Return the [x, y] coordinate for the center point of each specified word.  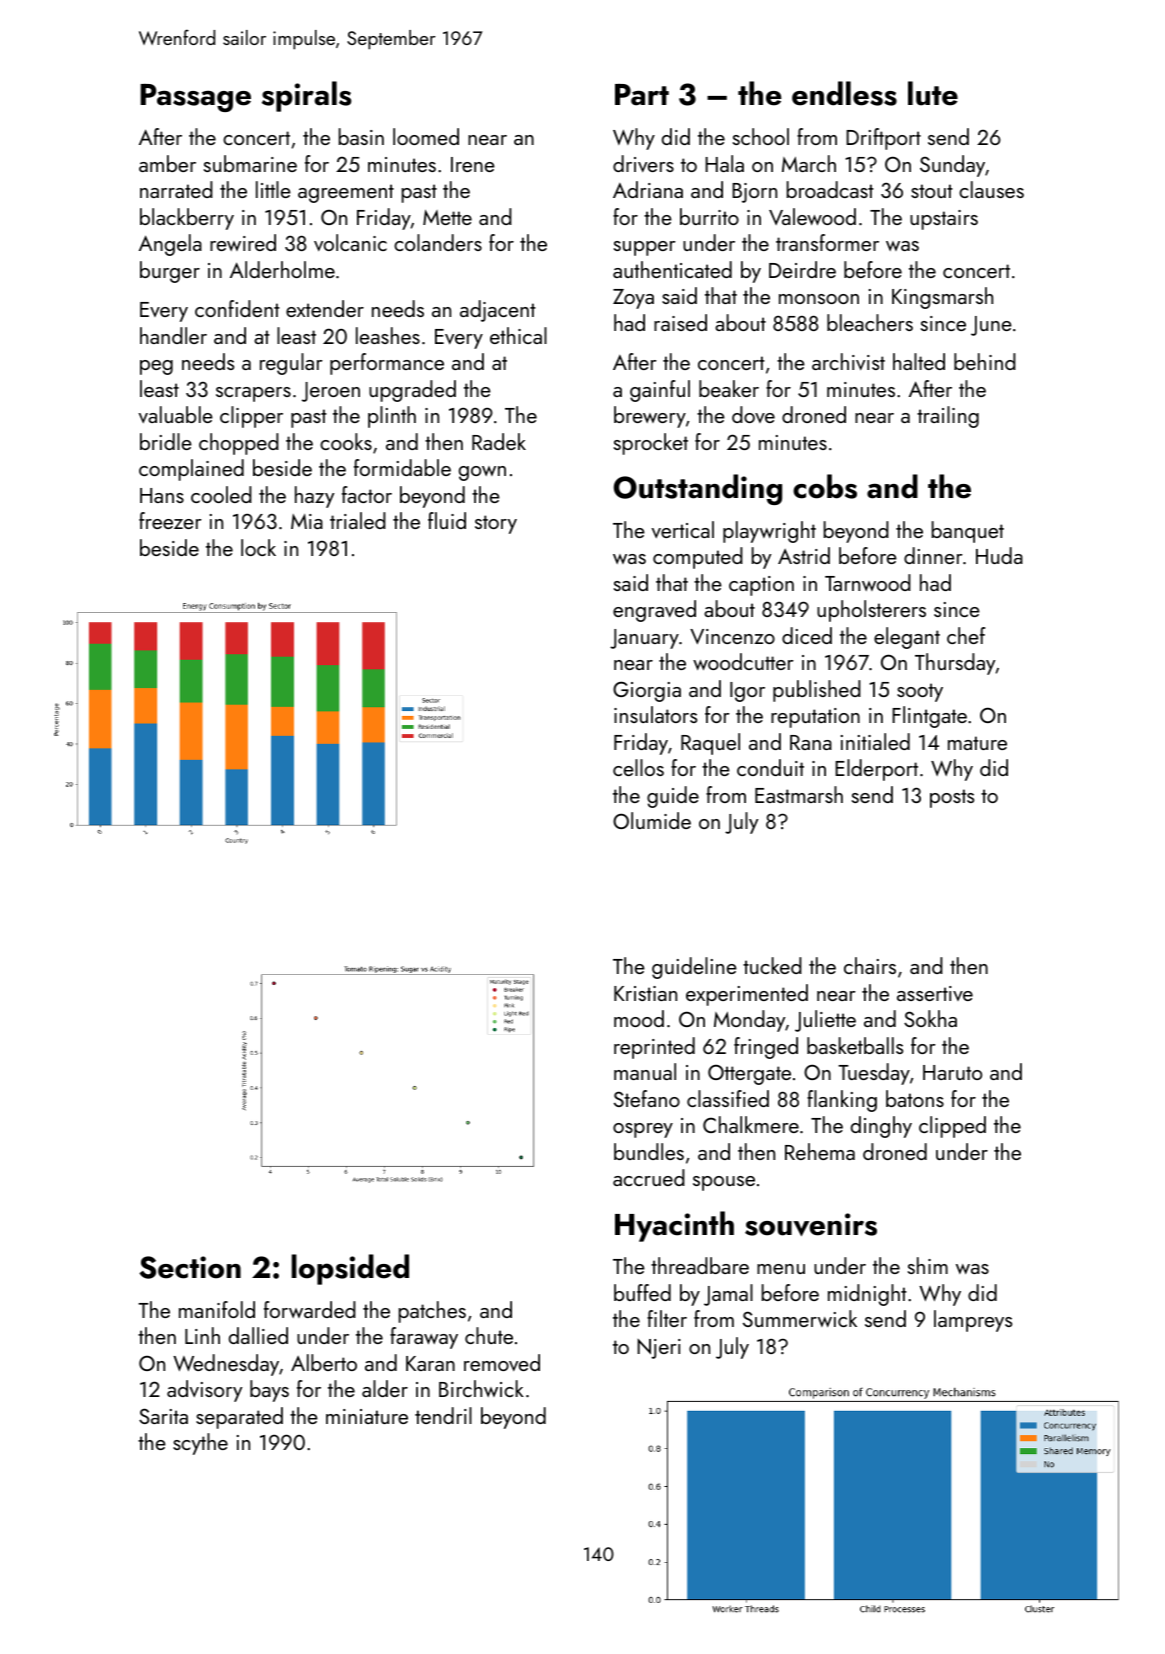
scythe [200, 1444]
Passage [195, 98]
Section [190, 1267]
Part [642, 95]
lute [933, 93]
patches [432, 1312]
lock [258, 547]
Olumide [652, 820]
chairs [870, 965]
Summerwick [800, 1318]
